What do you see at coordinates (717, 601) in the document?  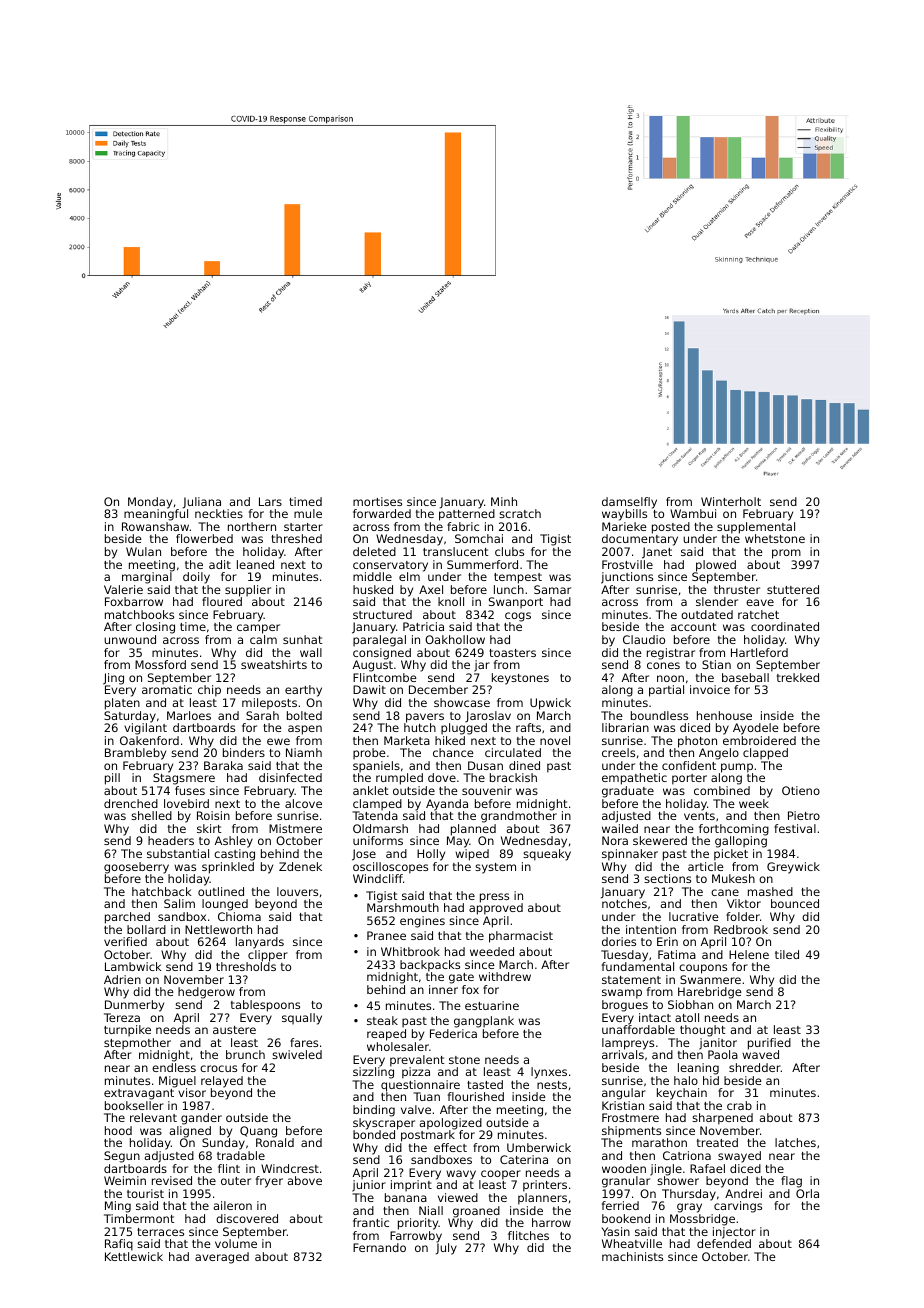 I see `slender` at bounding box center [717, 601].
